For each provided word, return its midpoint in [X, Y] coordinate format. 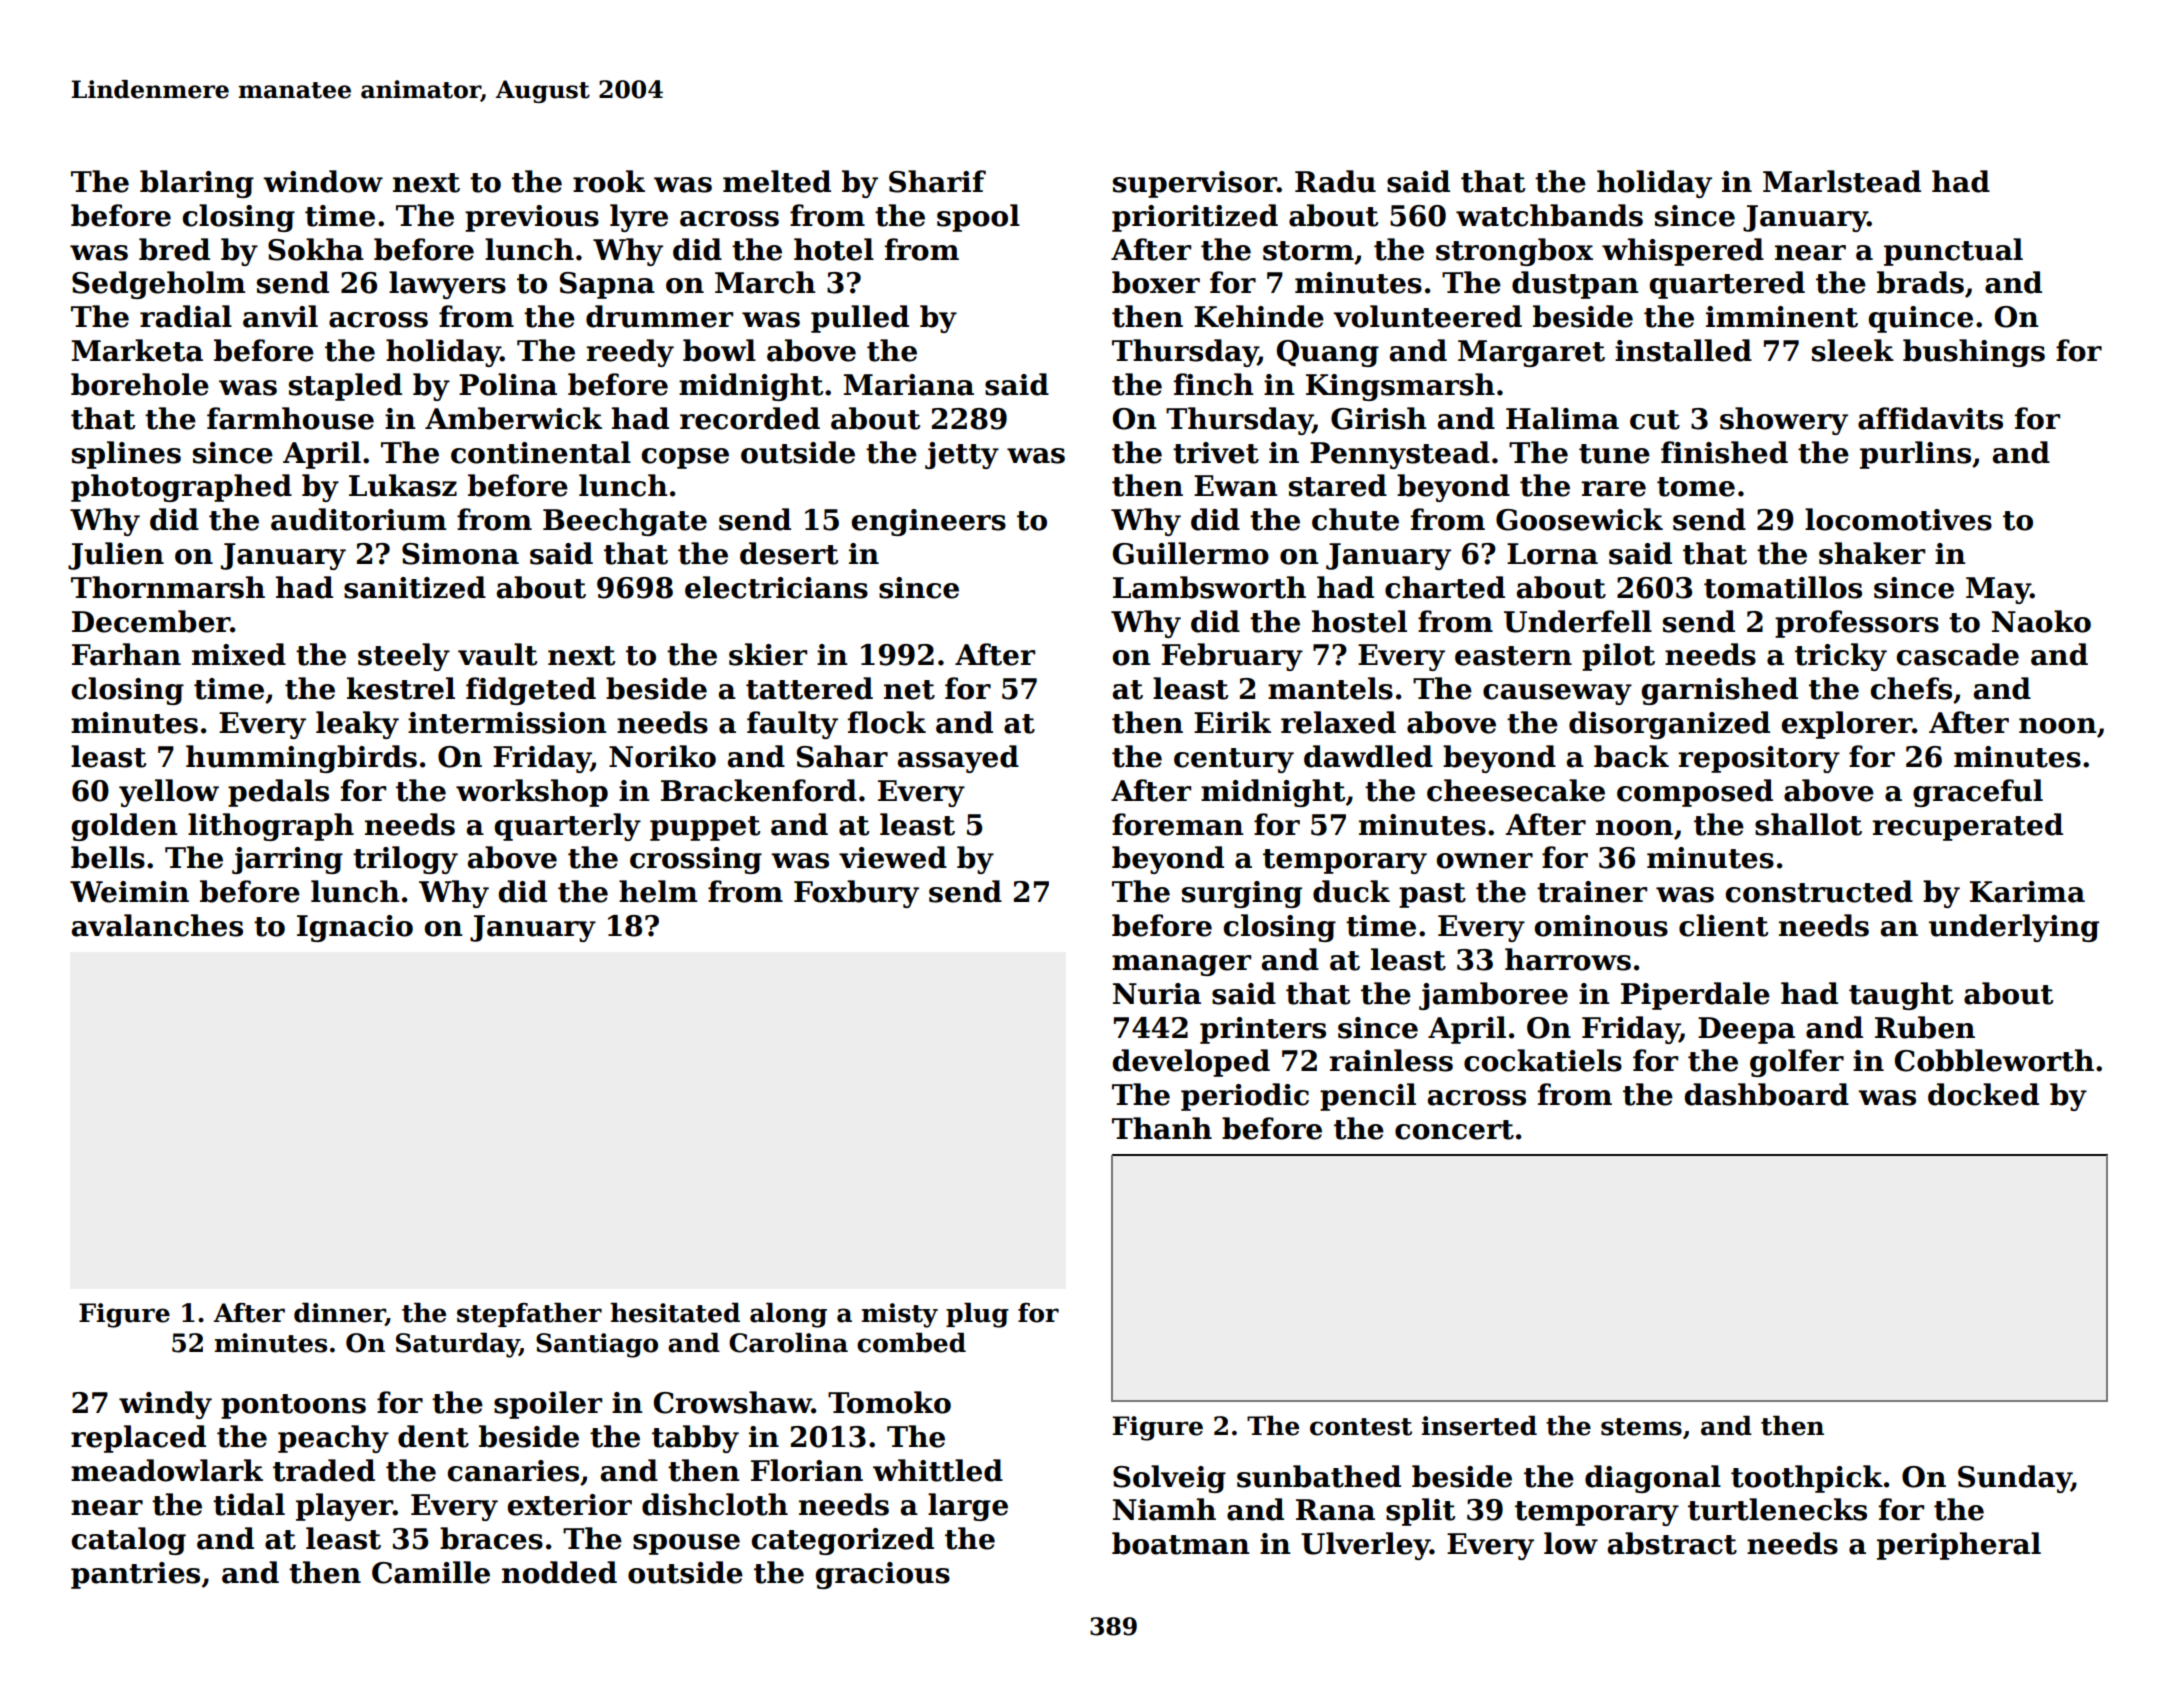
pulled [860, 319]
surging [1242, 894]
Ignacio [355, 928]
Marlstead [1842, 181]
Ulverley [1365, 1546]
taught [1901, 996]
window [323, 181]
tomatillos [1783, 587]
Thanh [1162, 1128]
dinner [340, 1314]
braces [491, 1538]
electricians [776, 587]
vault [497, 654]
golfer [1797, 1063]
